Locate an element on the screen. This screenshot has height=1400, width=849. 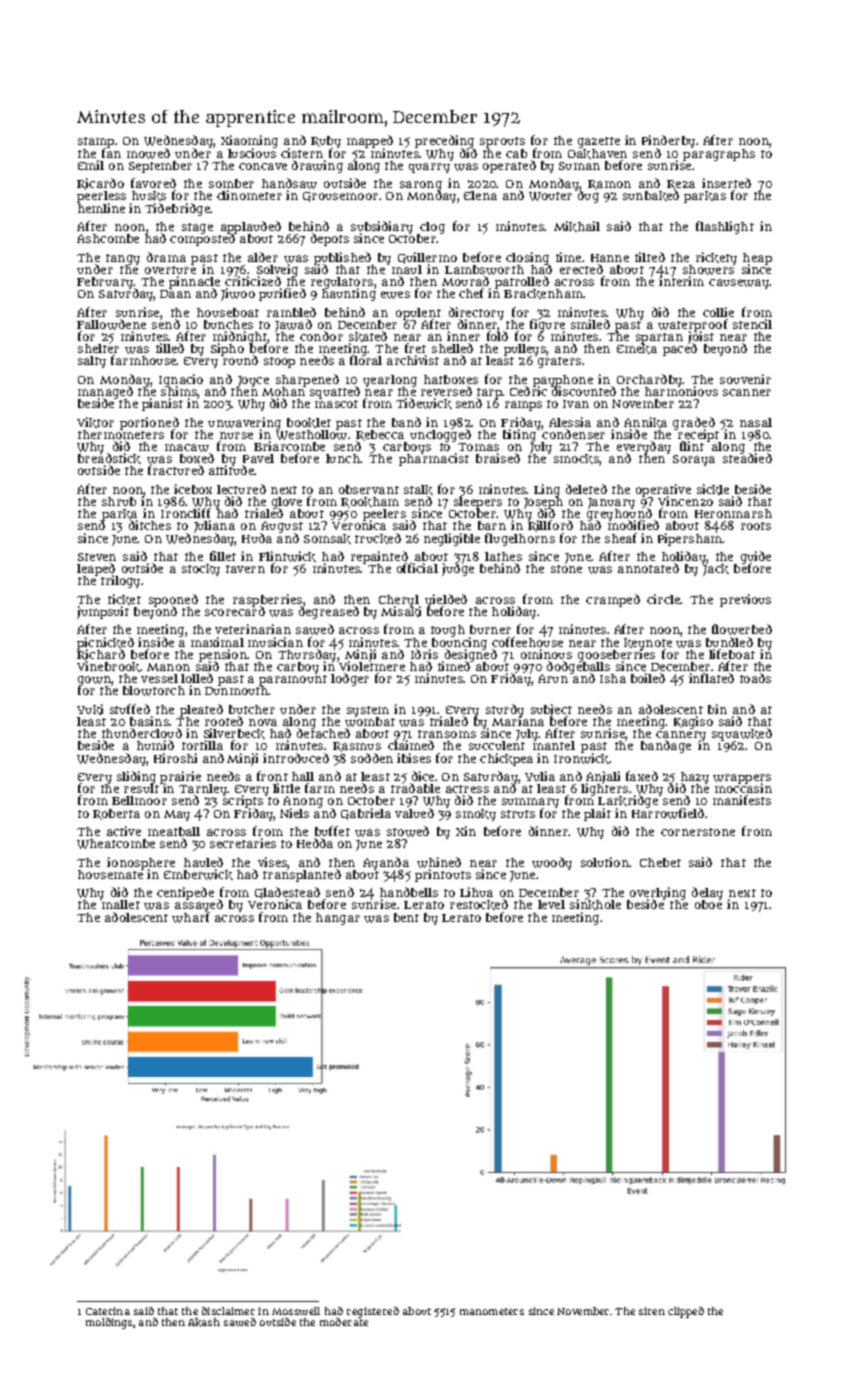
heap is located at coordinates (757, 258).
